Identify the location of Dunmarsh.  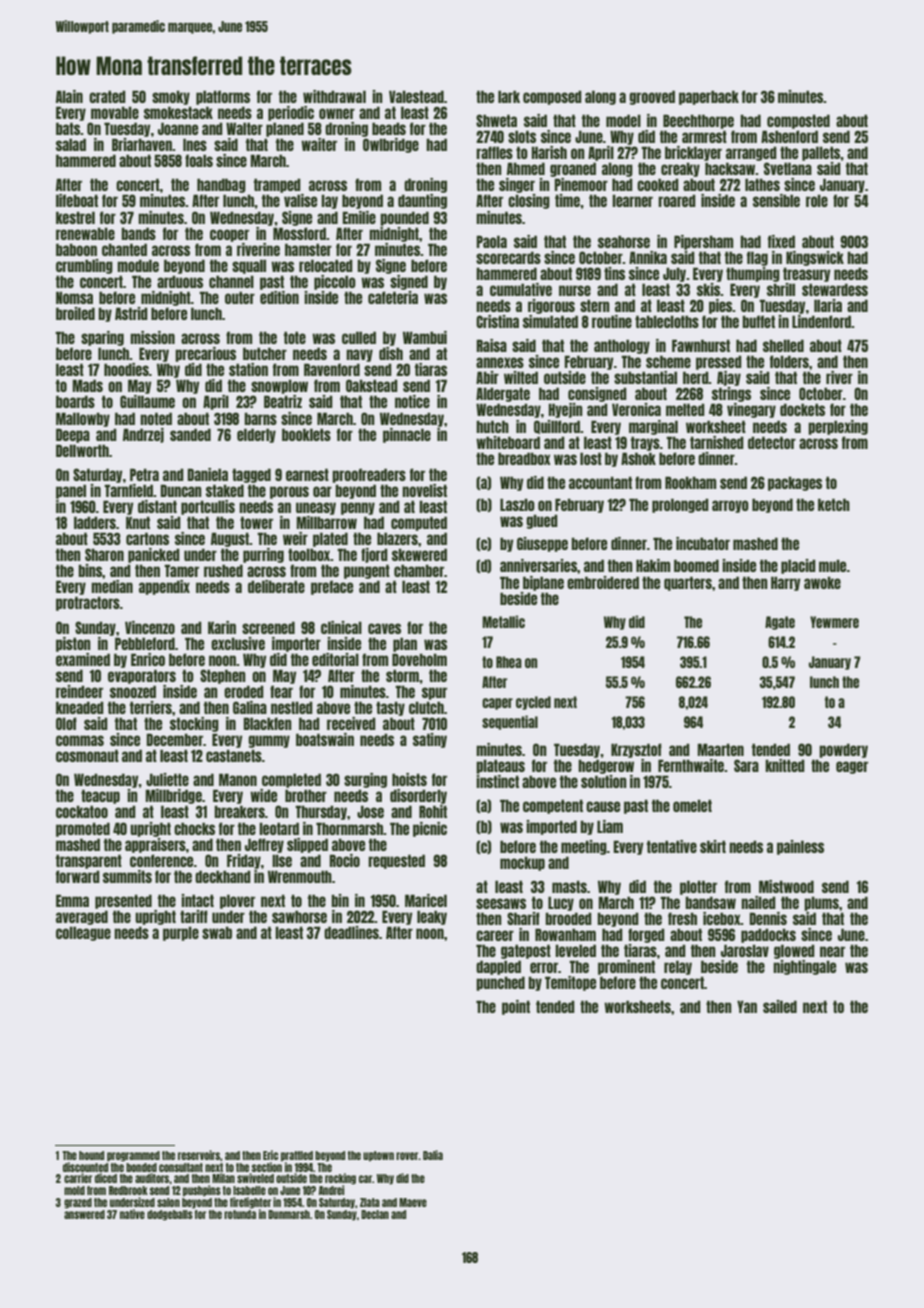
(289, 1214).
